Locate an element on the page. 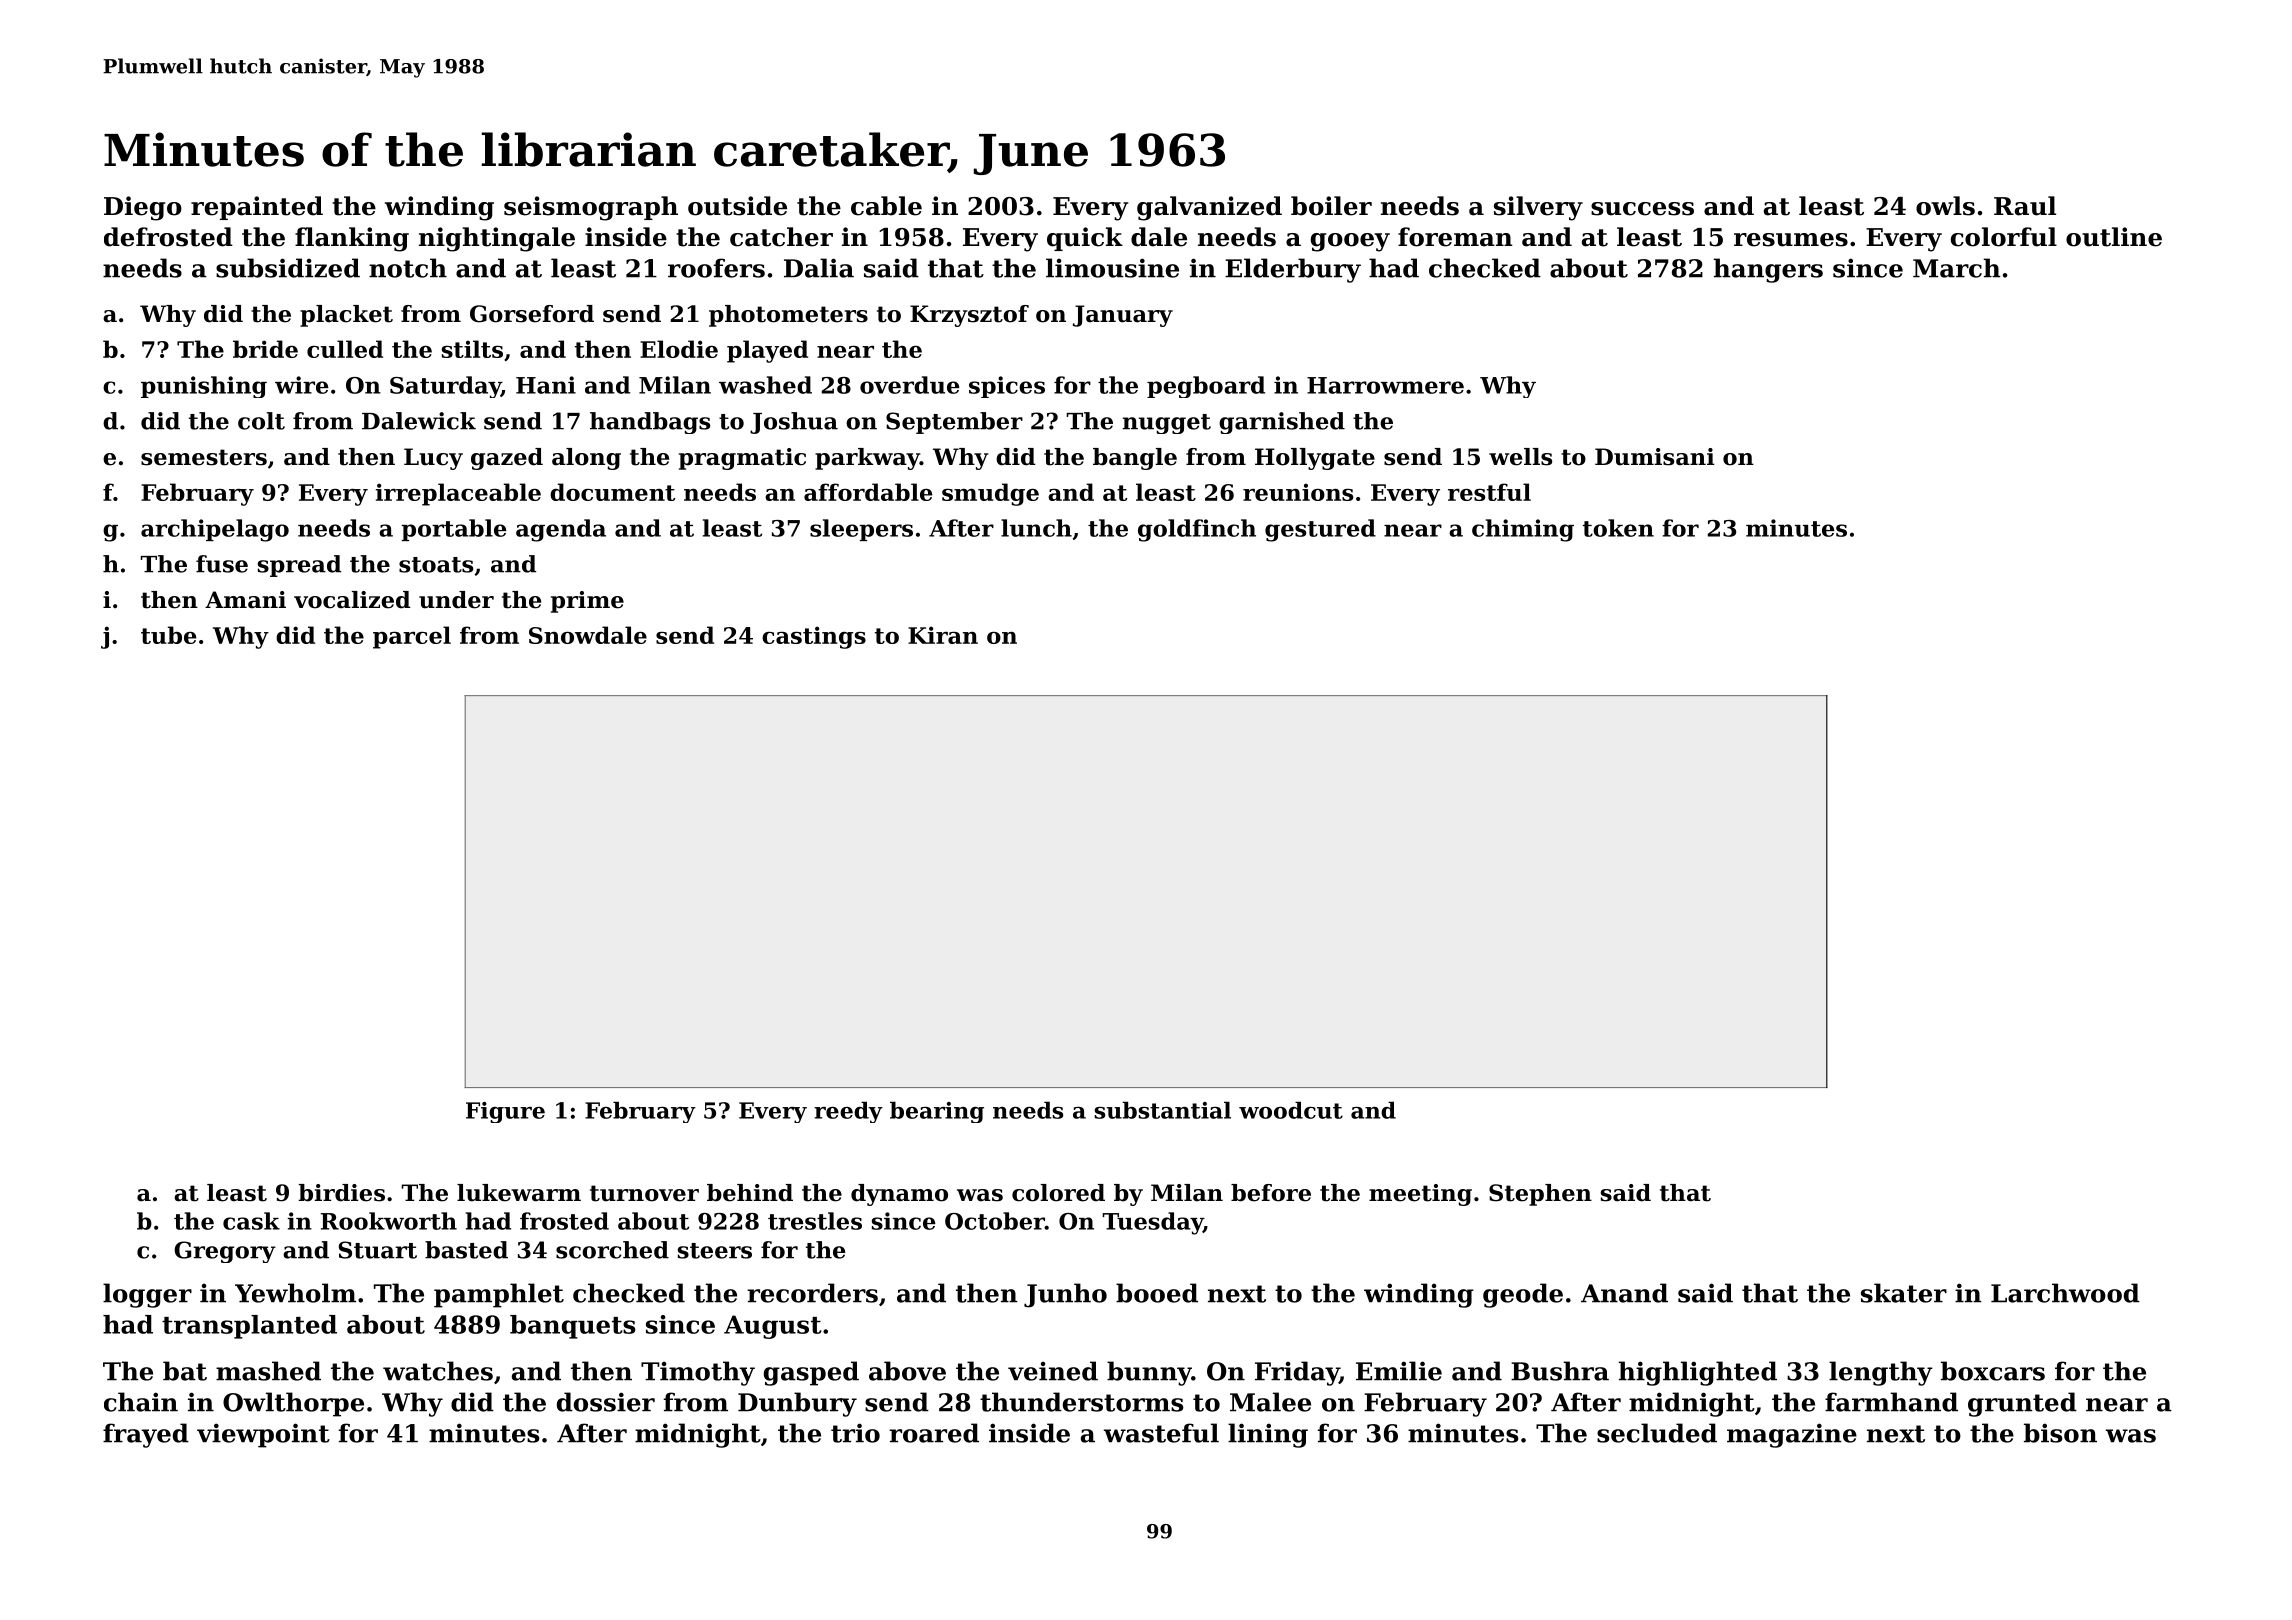  restful is located at coordinates (1489, 492).
